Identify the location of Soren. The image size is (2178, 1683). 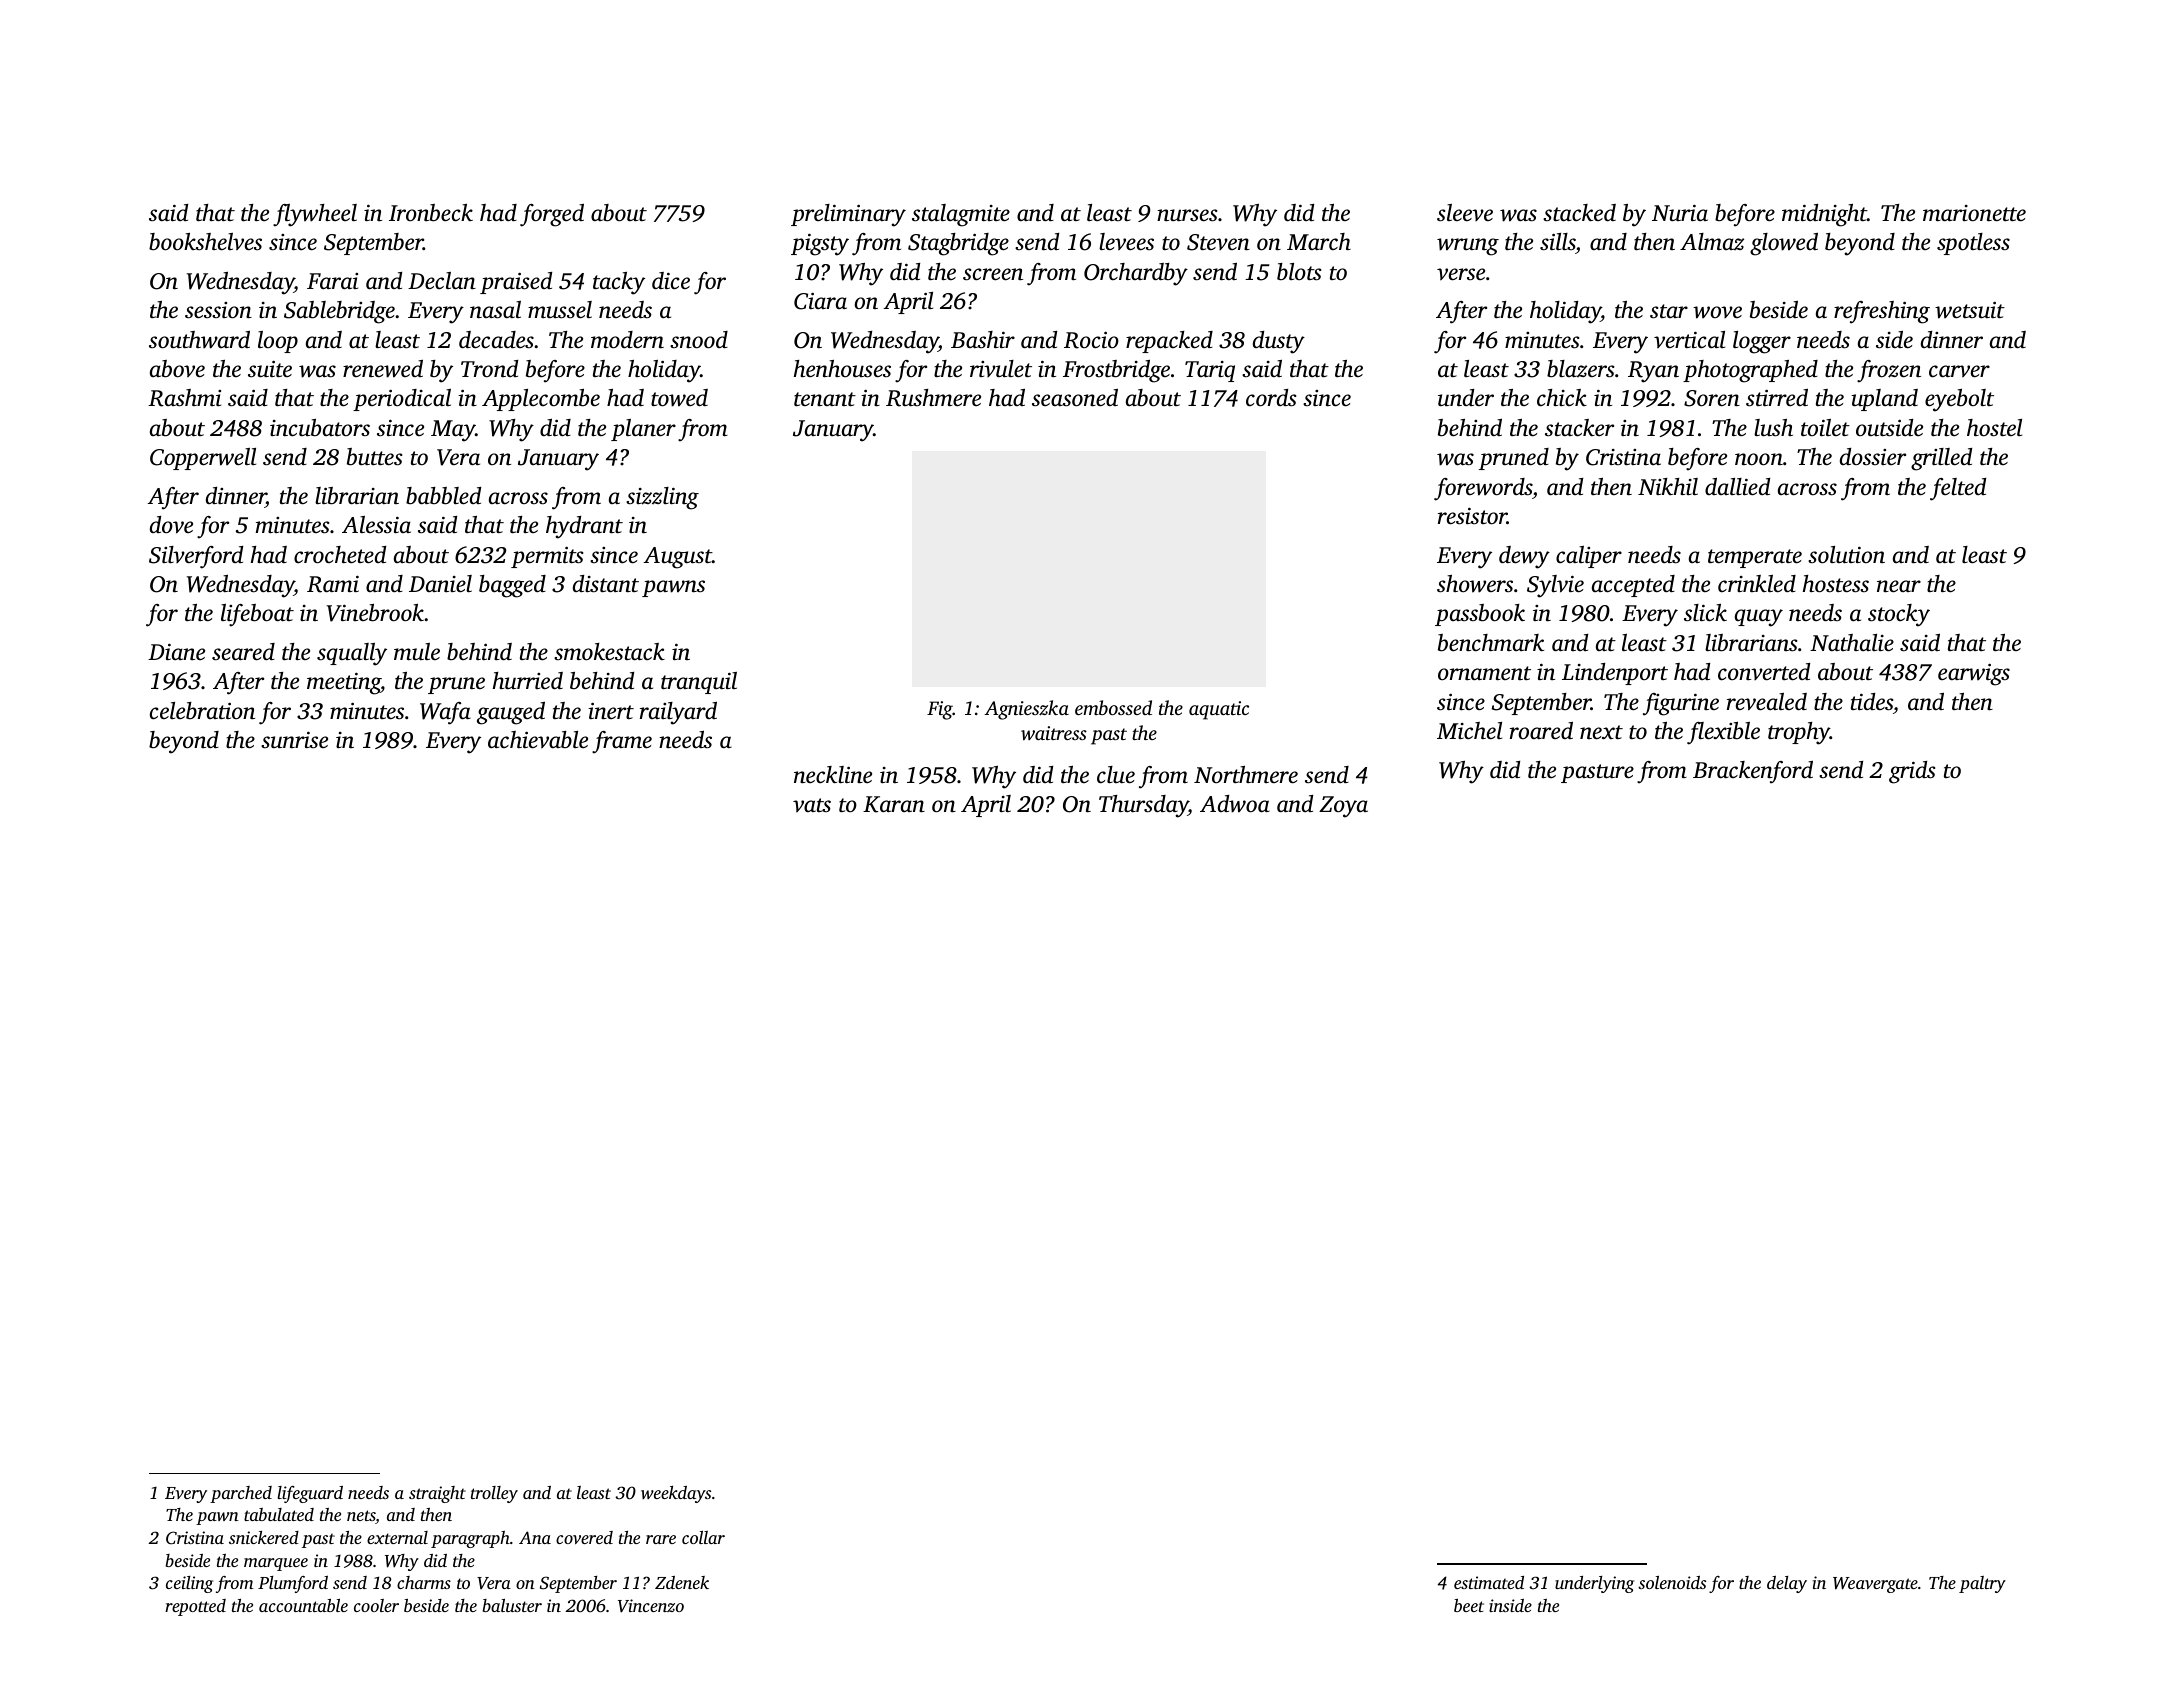
(1712, 398).
